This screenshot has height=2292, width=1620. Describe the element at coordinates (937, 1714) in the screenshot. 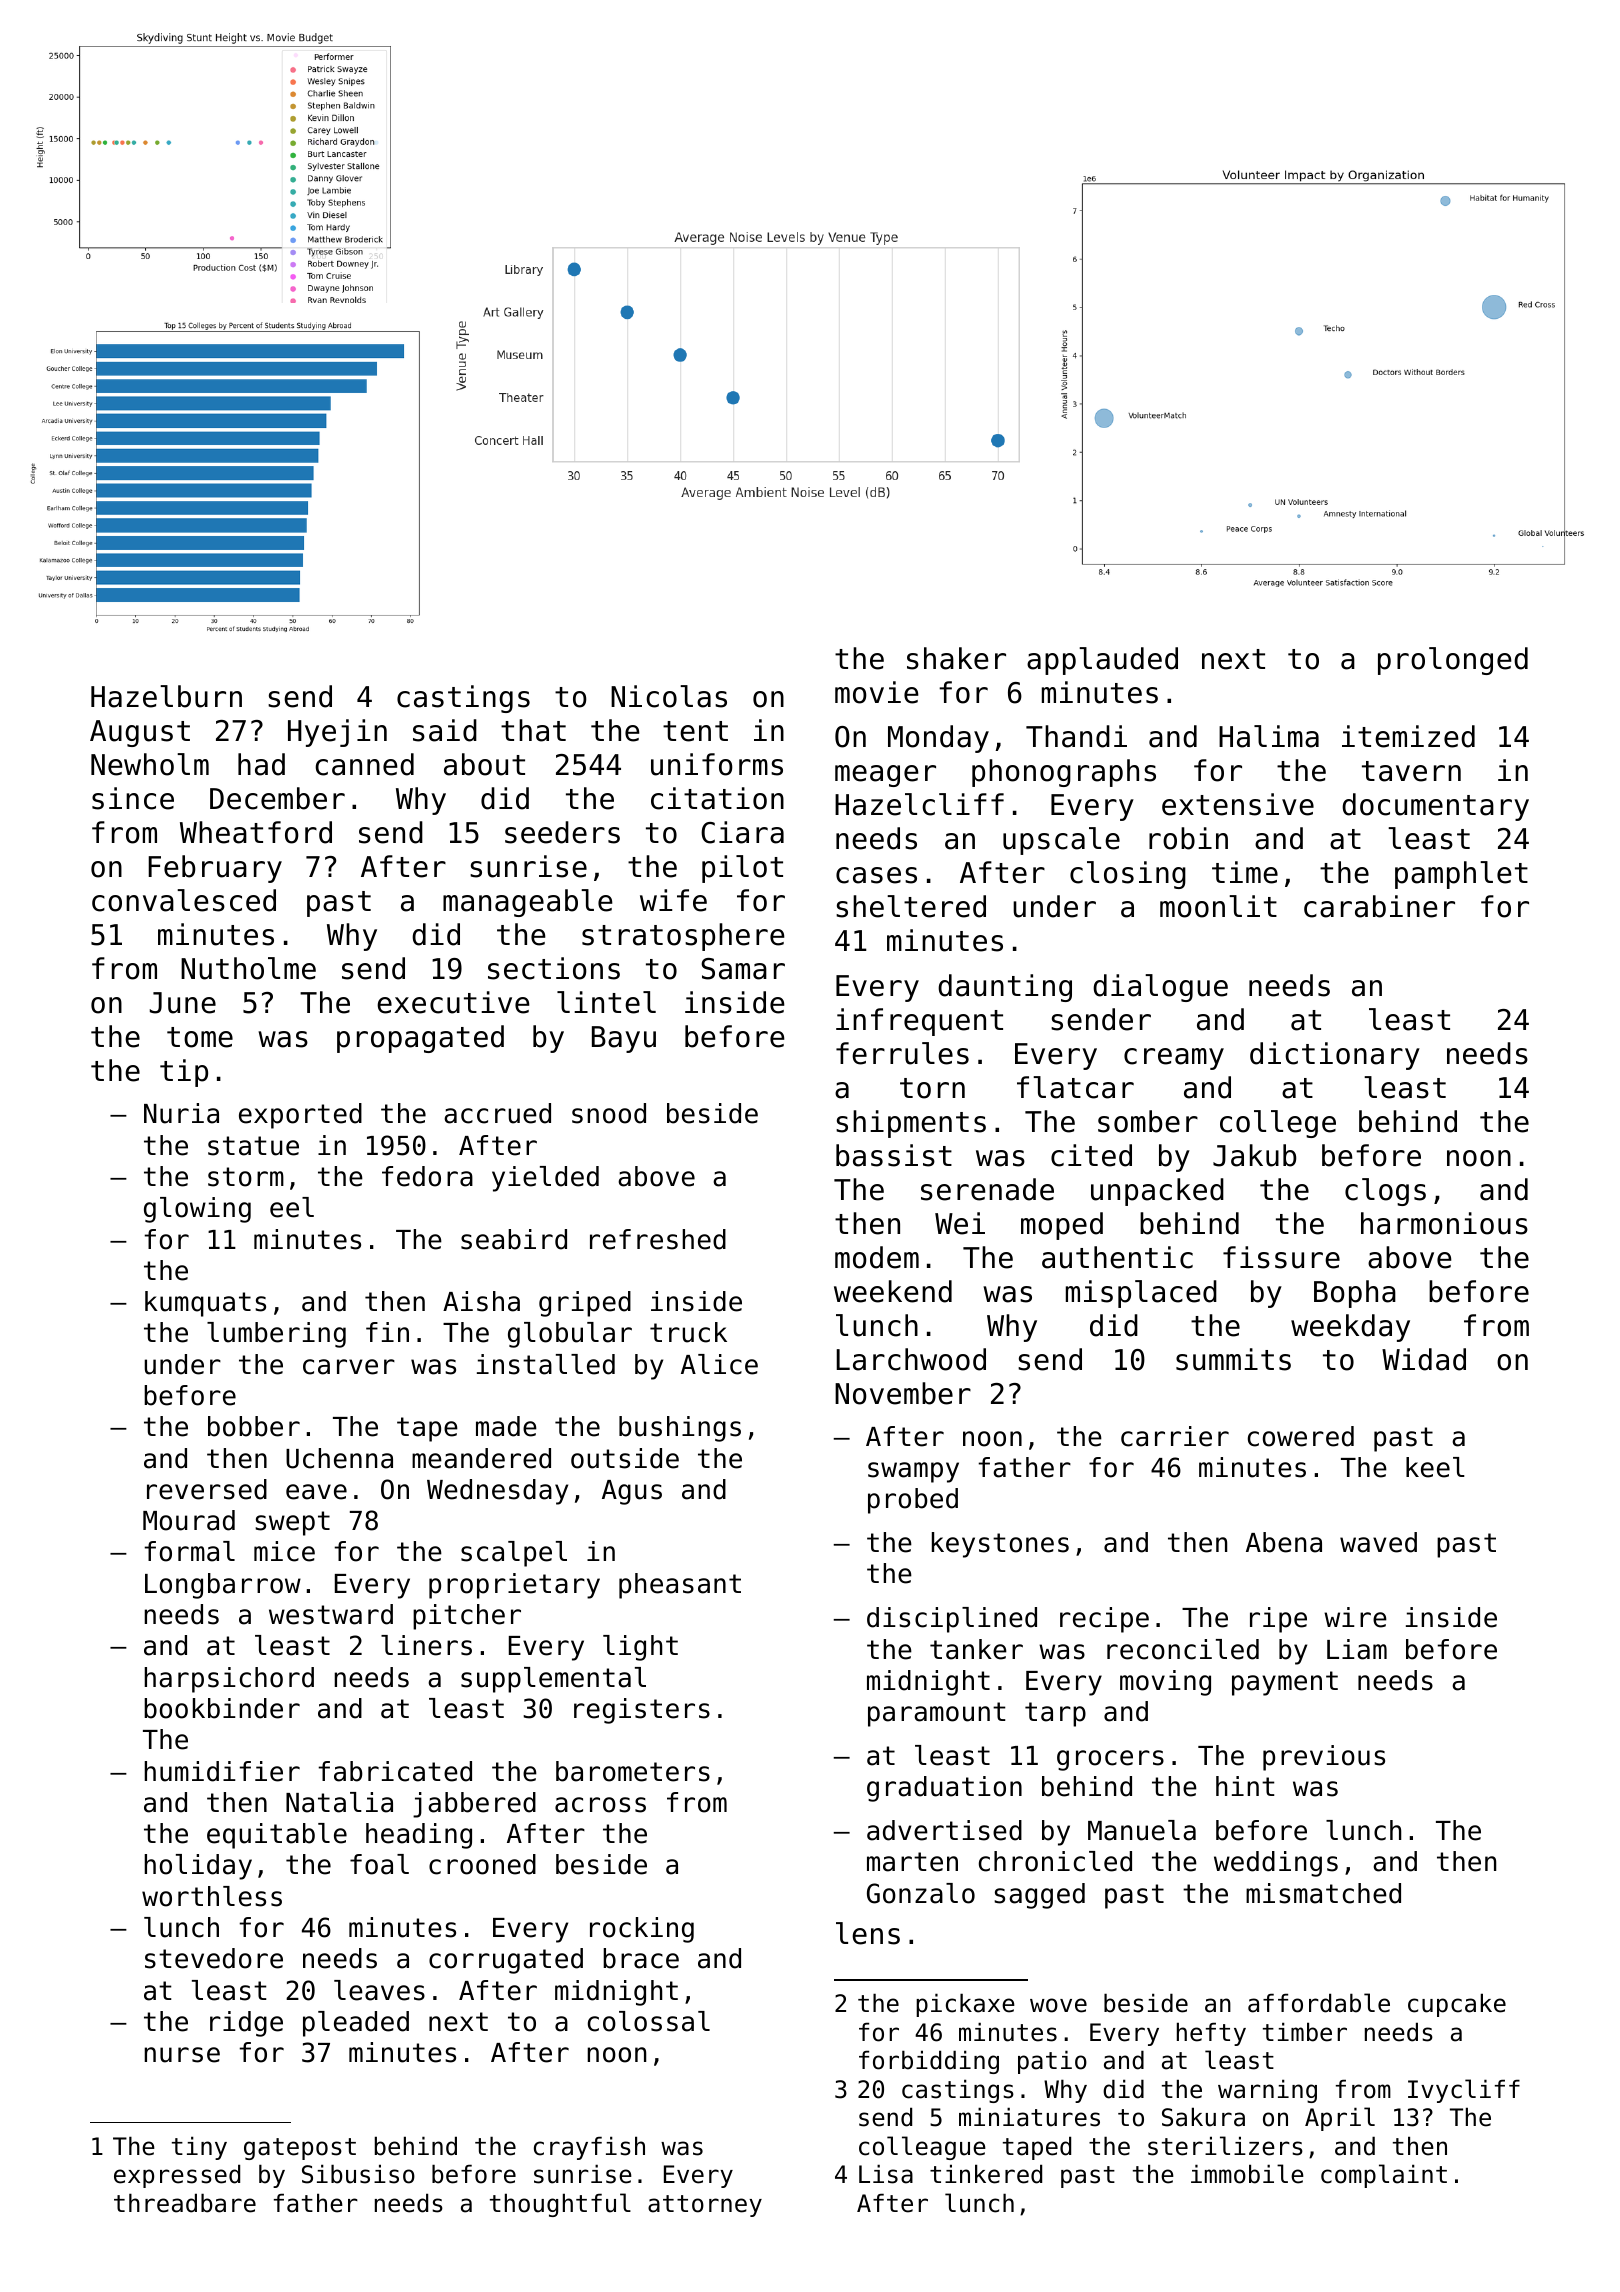

I see `paramount` at that location.
